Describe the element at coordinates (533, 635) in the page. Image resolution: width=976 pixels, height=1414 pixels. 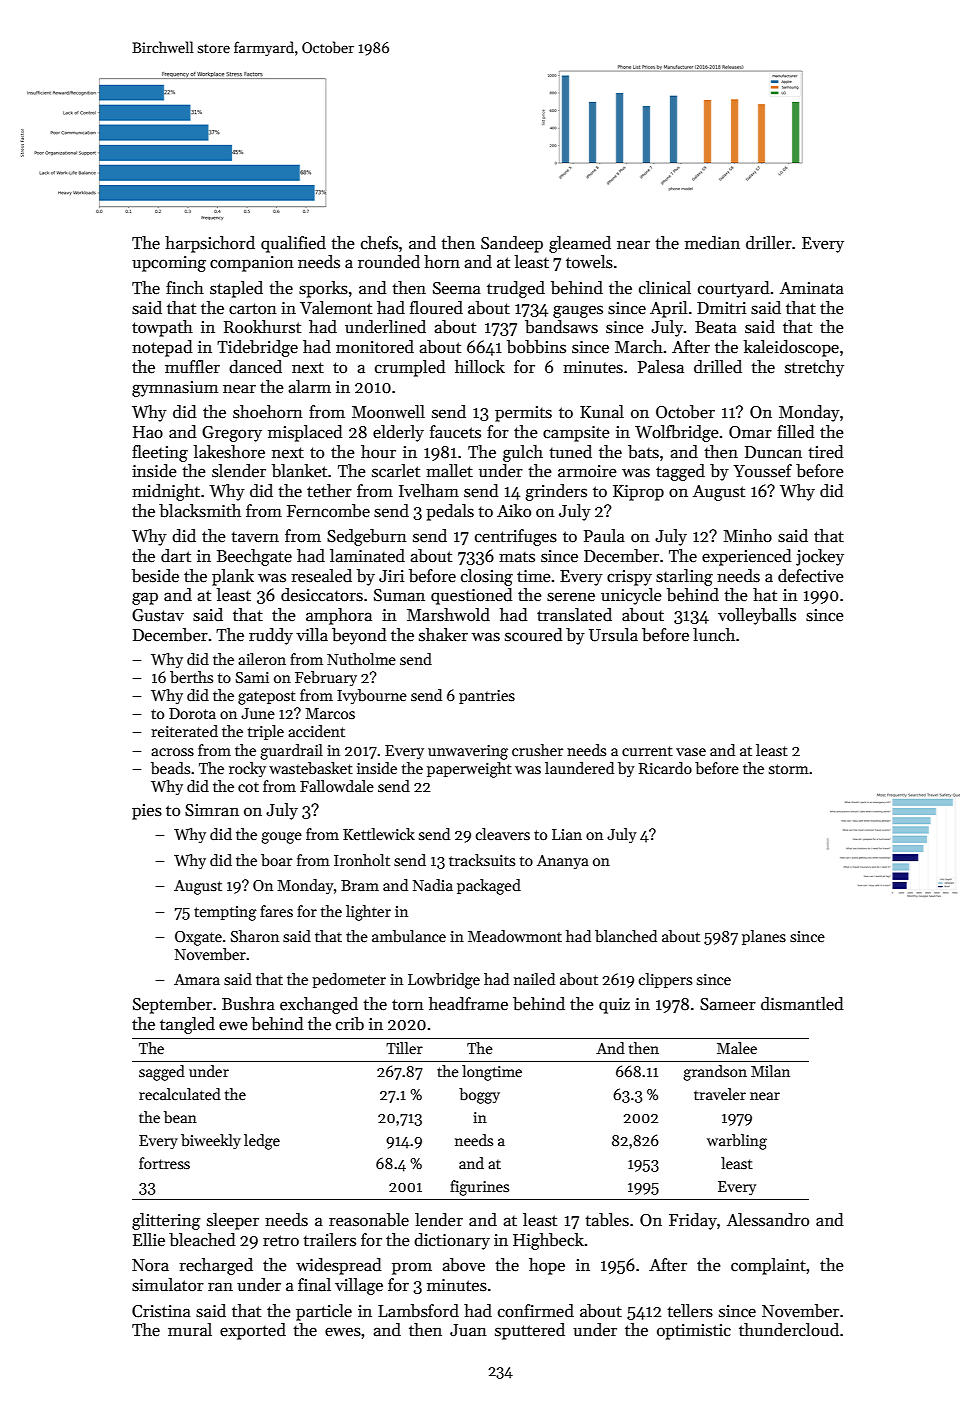
I see `scoured` at that location.
